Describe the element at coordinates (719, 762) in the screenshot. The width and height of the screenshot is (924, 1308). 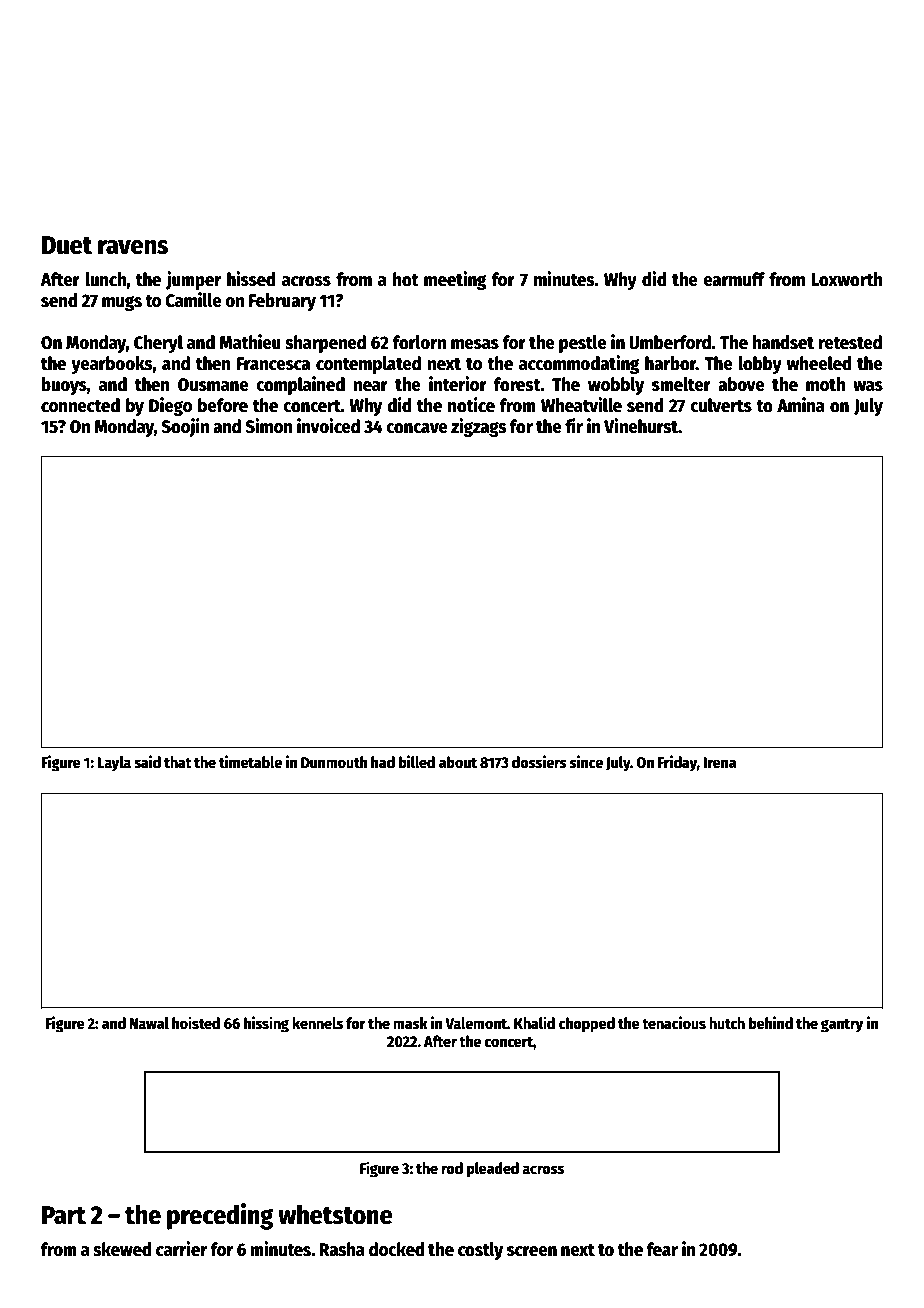
I see `Irena` at that location.
